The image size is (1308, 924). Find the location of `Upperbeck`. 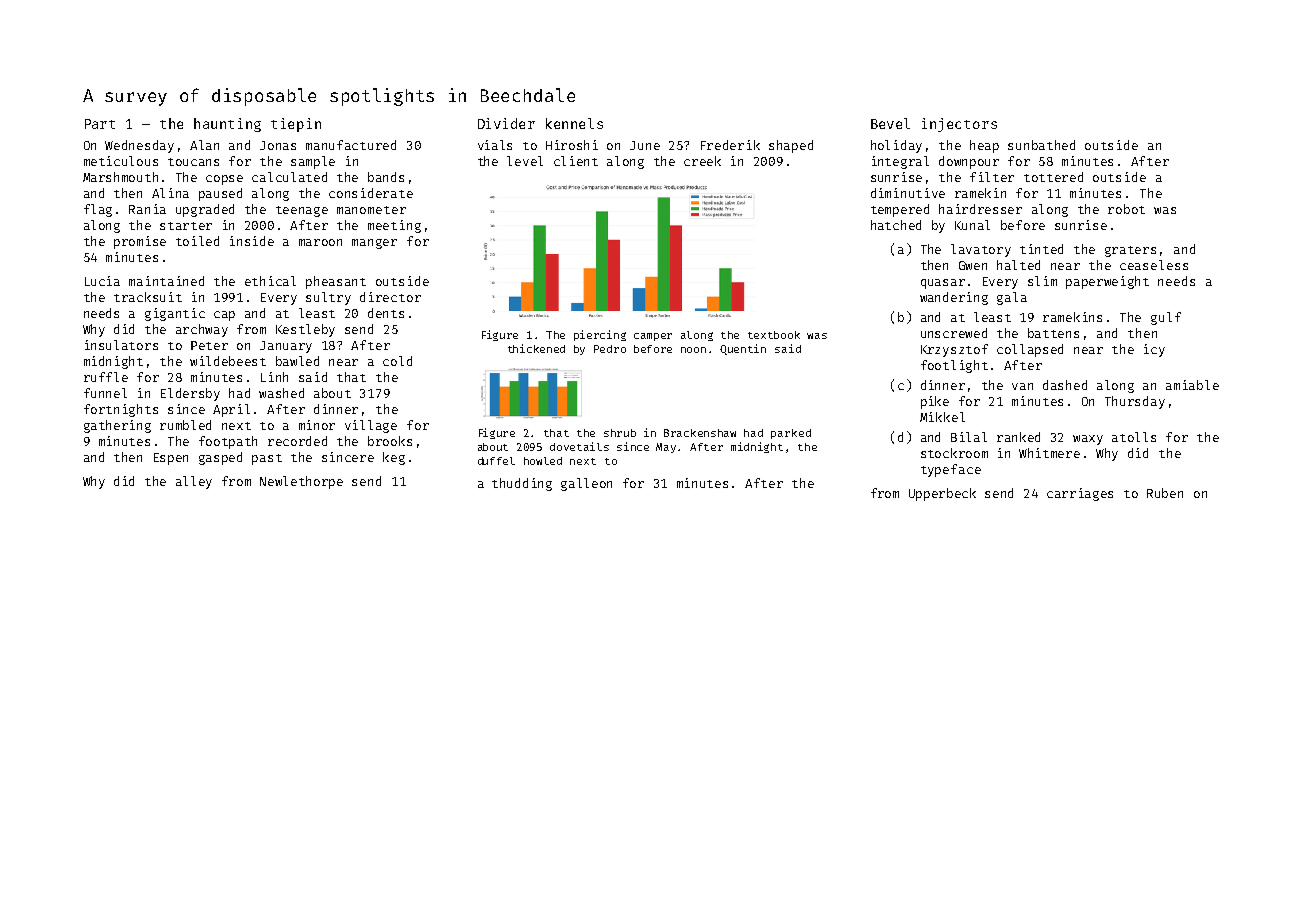

Upperbeck is located at coordinates (942, 494).
